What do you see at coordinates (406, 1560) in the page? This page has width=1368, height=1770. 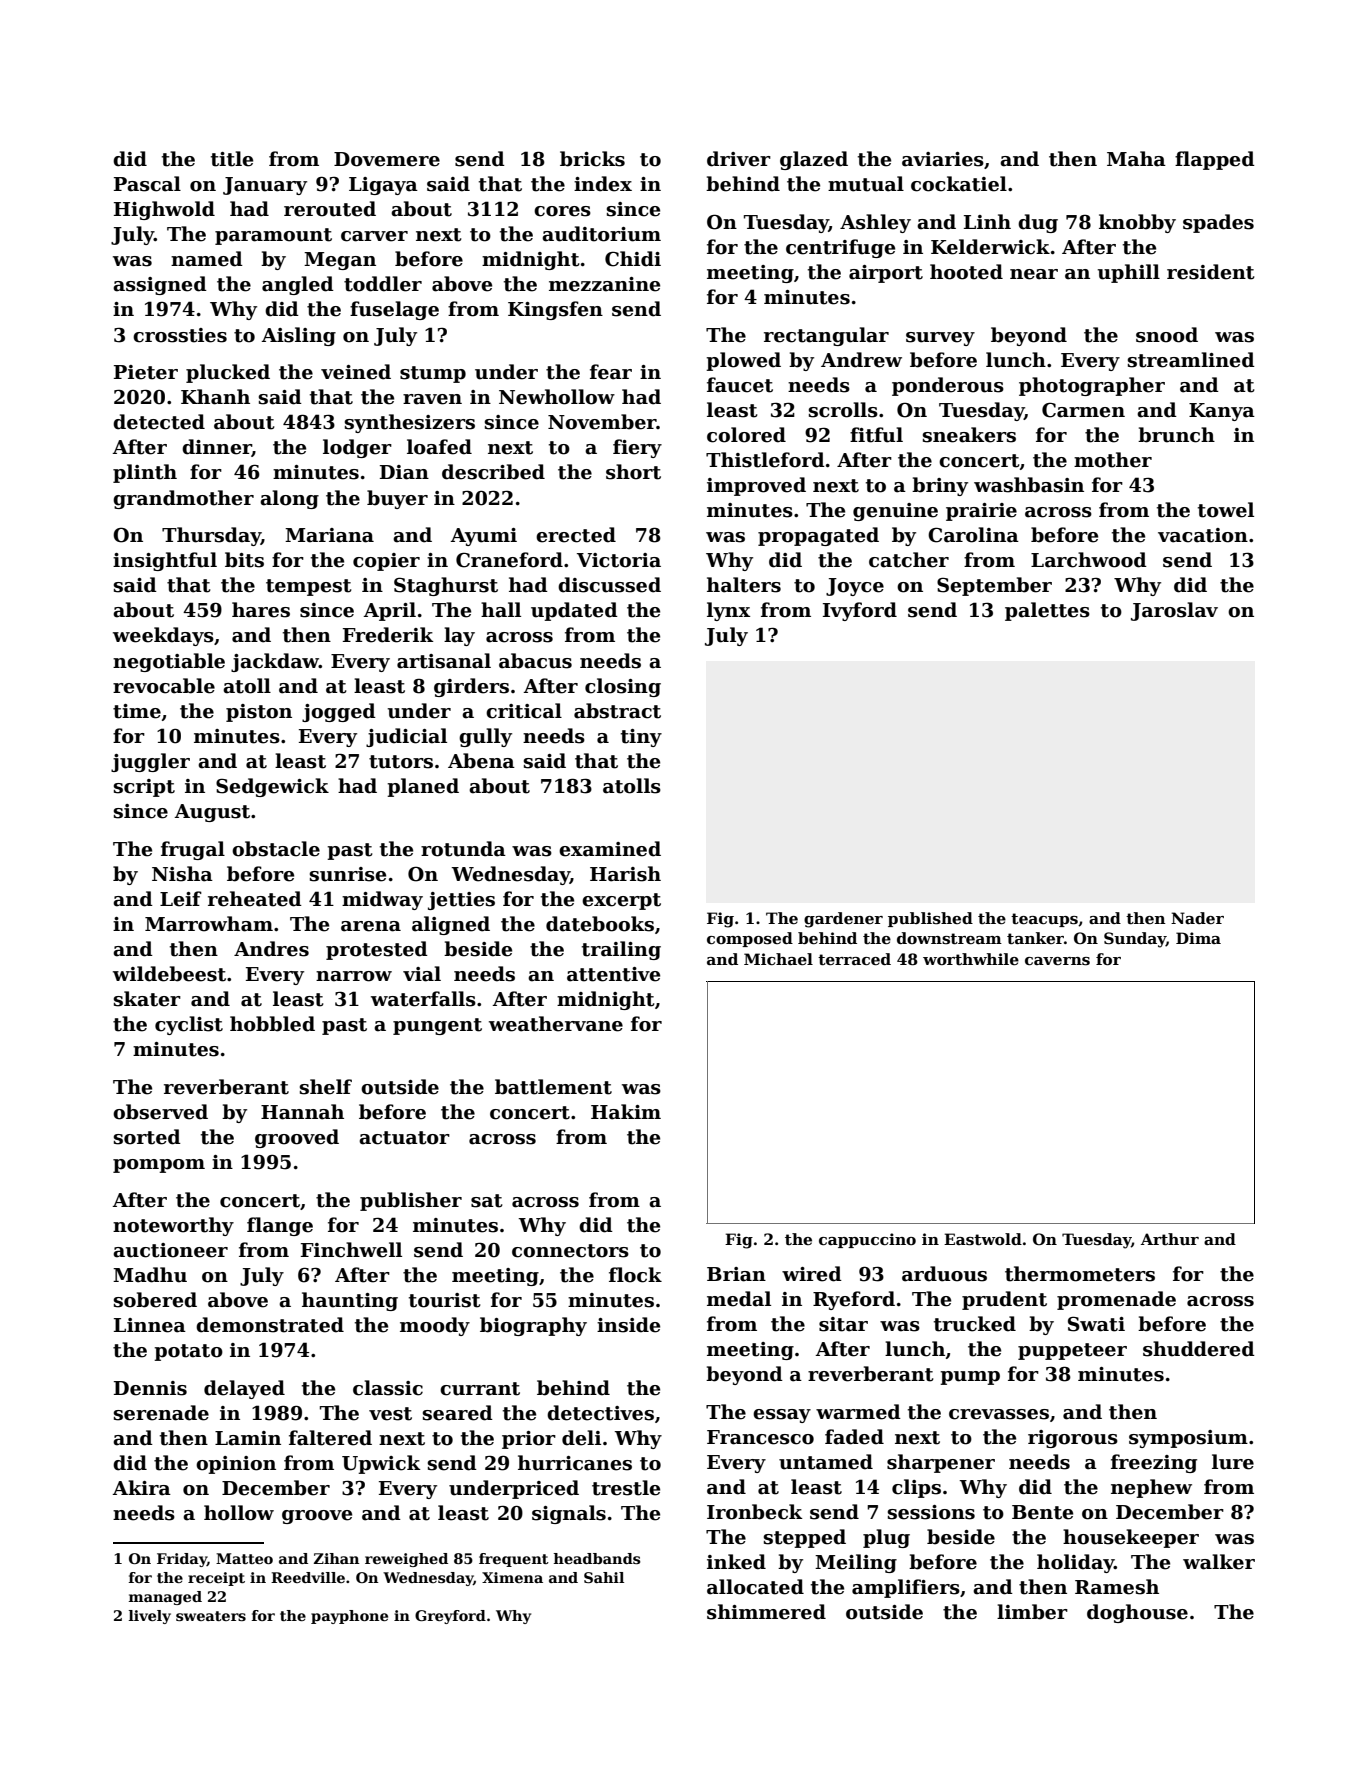 I see `reweighed` at bounding box center [406, 1560].
